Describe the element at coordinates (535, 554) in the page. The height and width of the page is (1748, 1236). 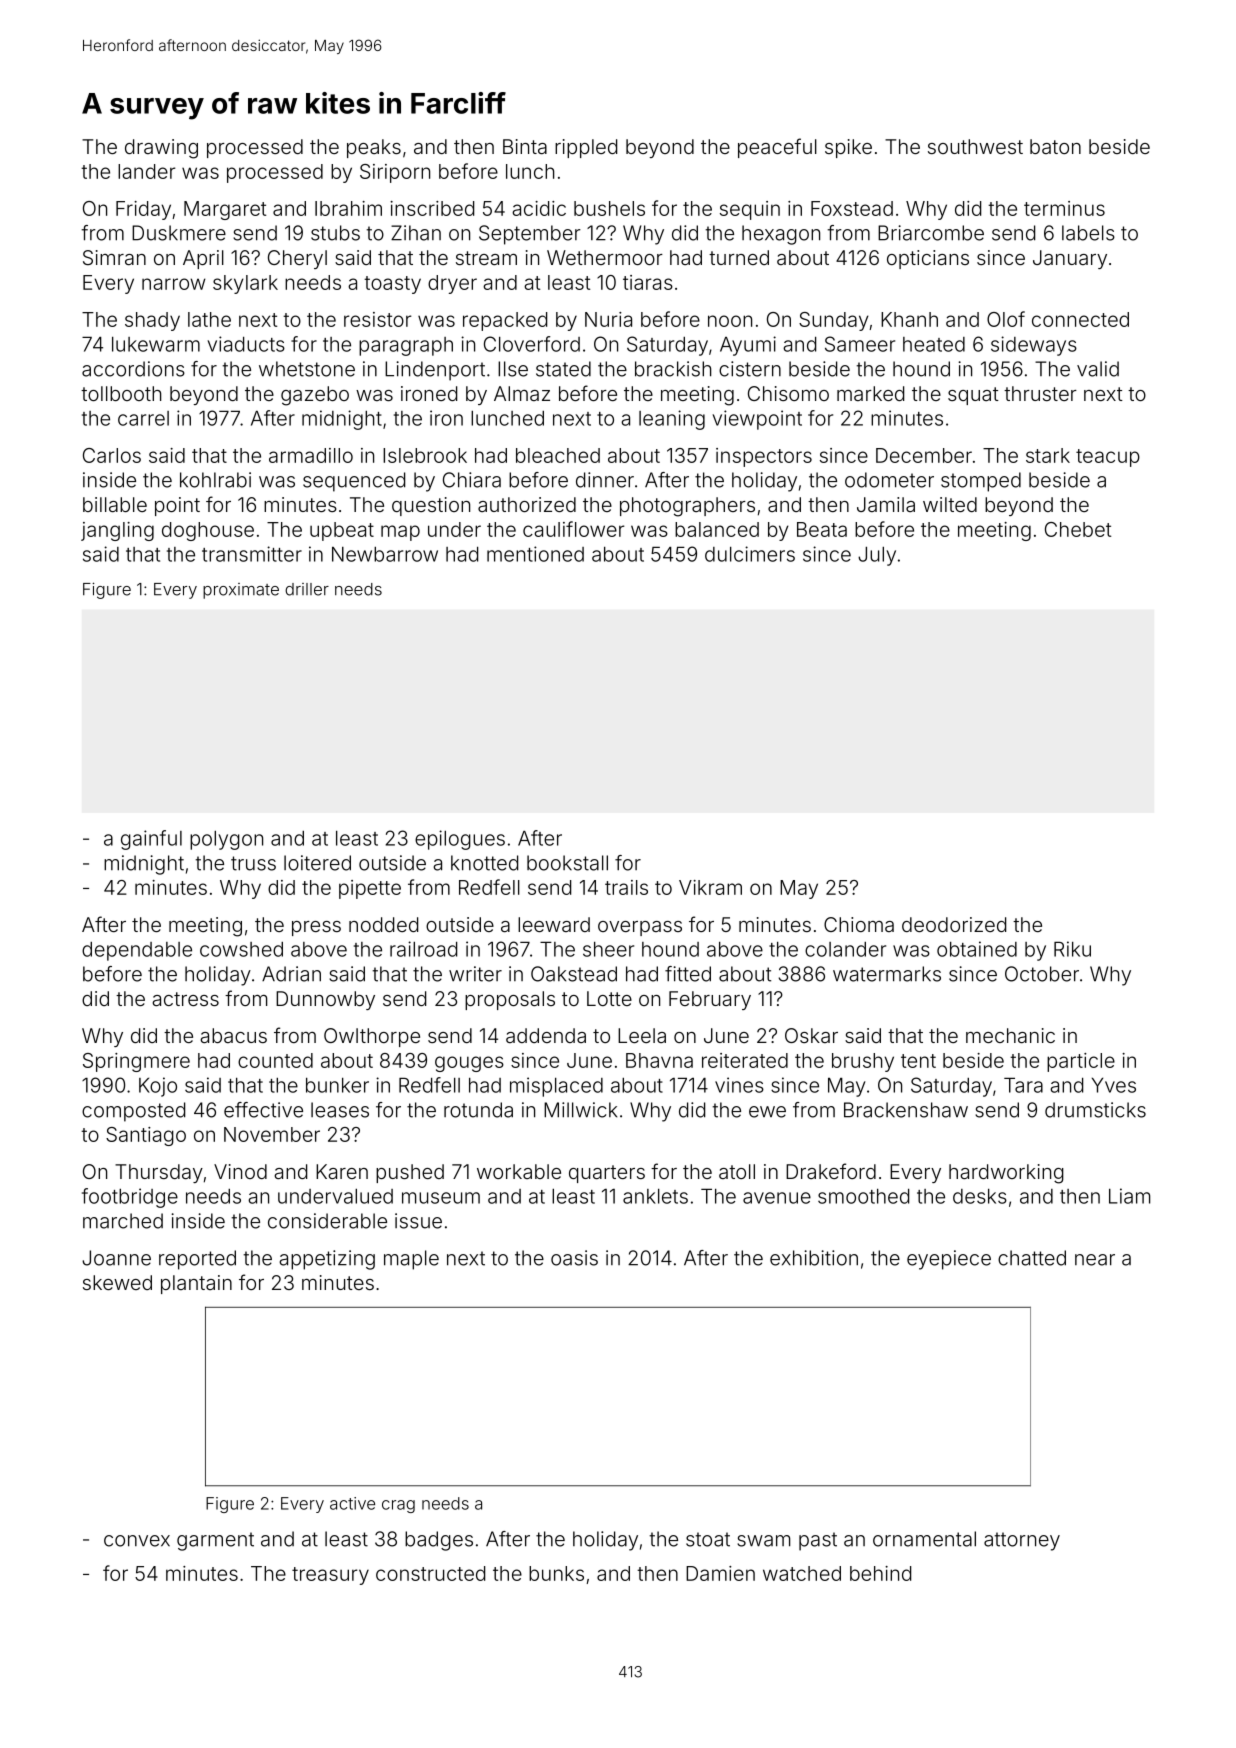
I see `mentioned` at that location.
